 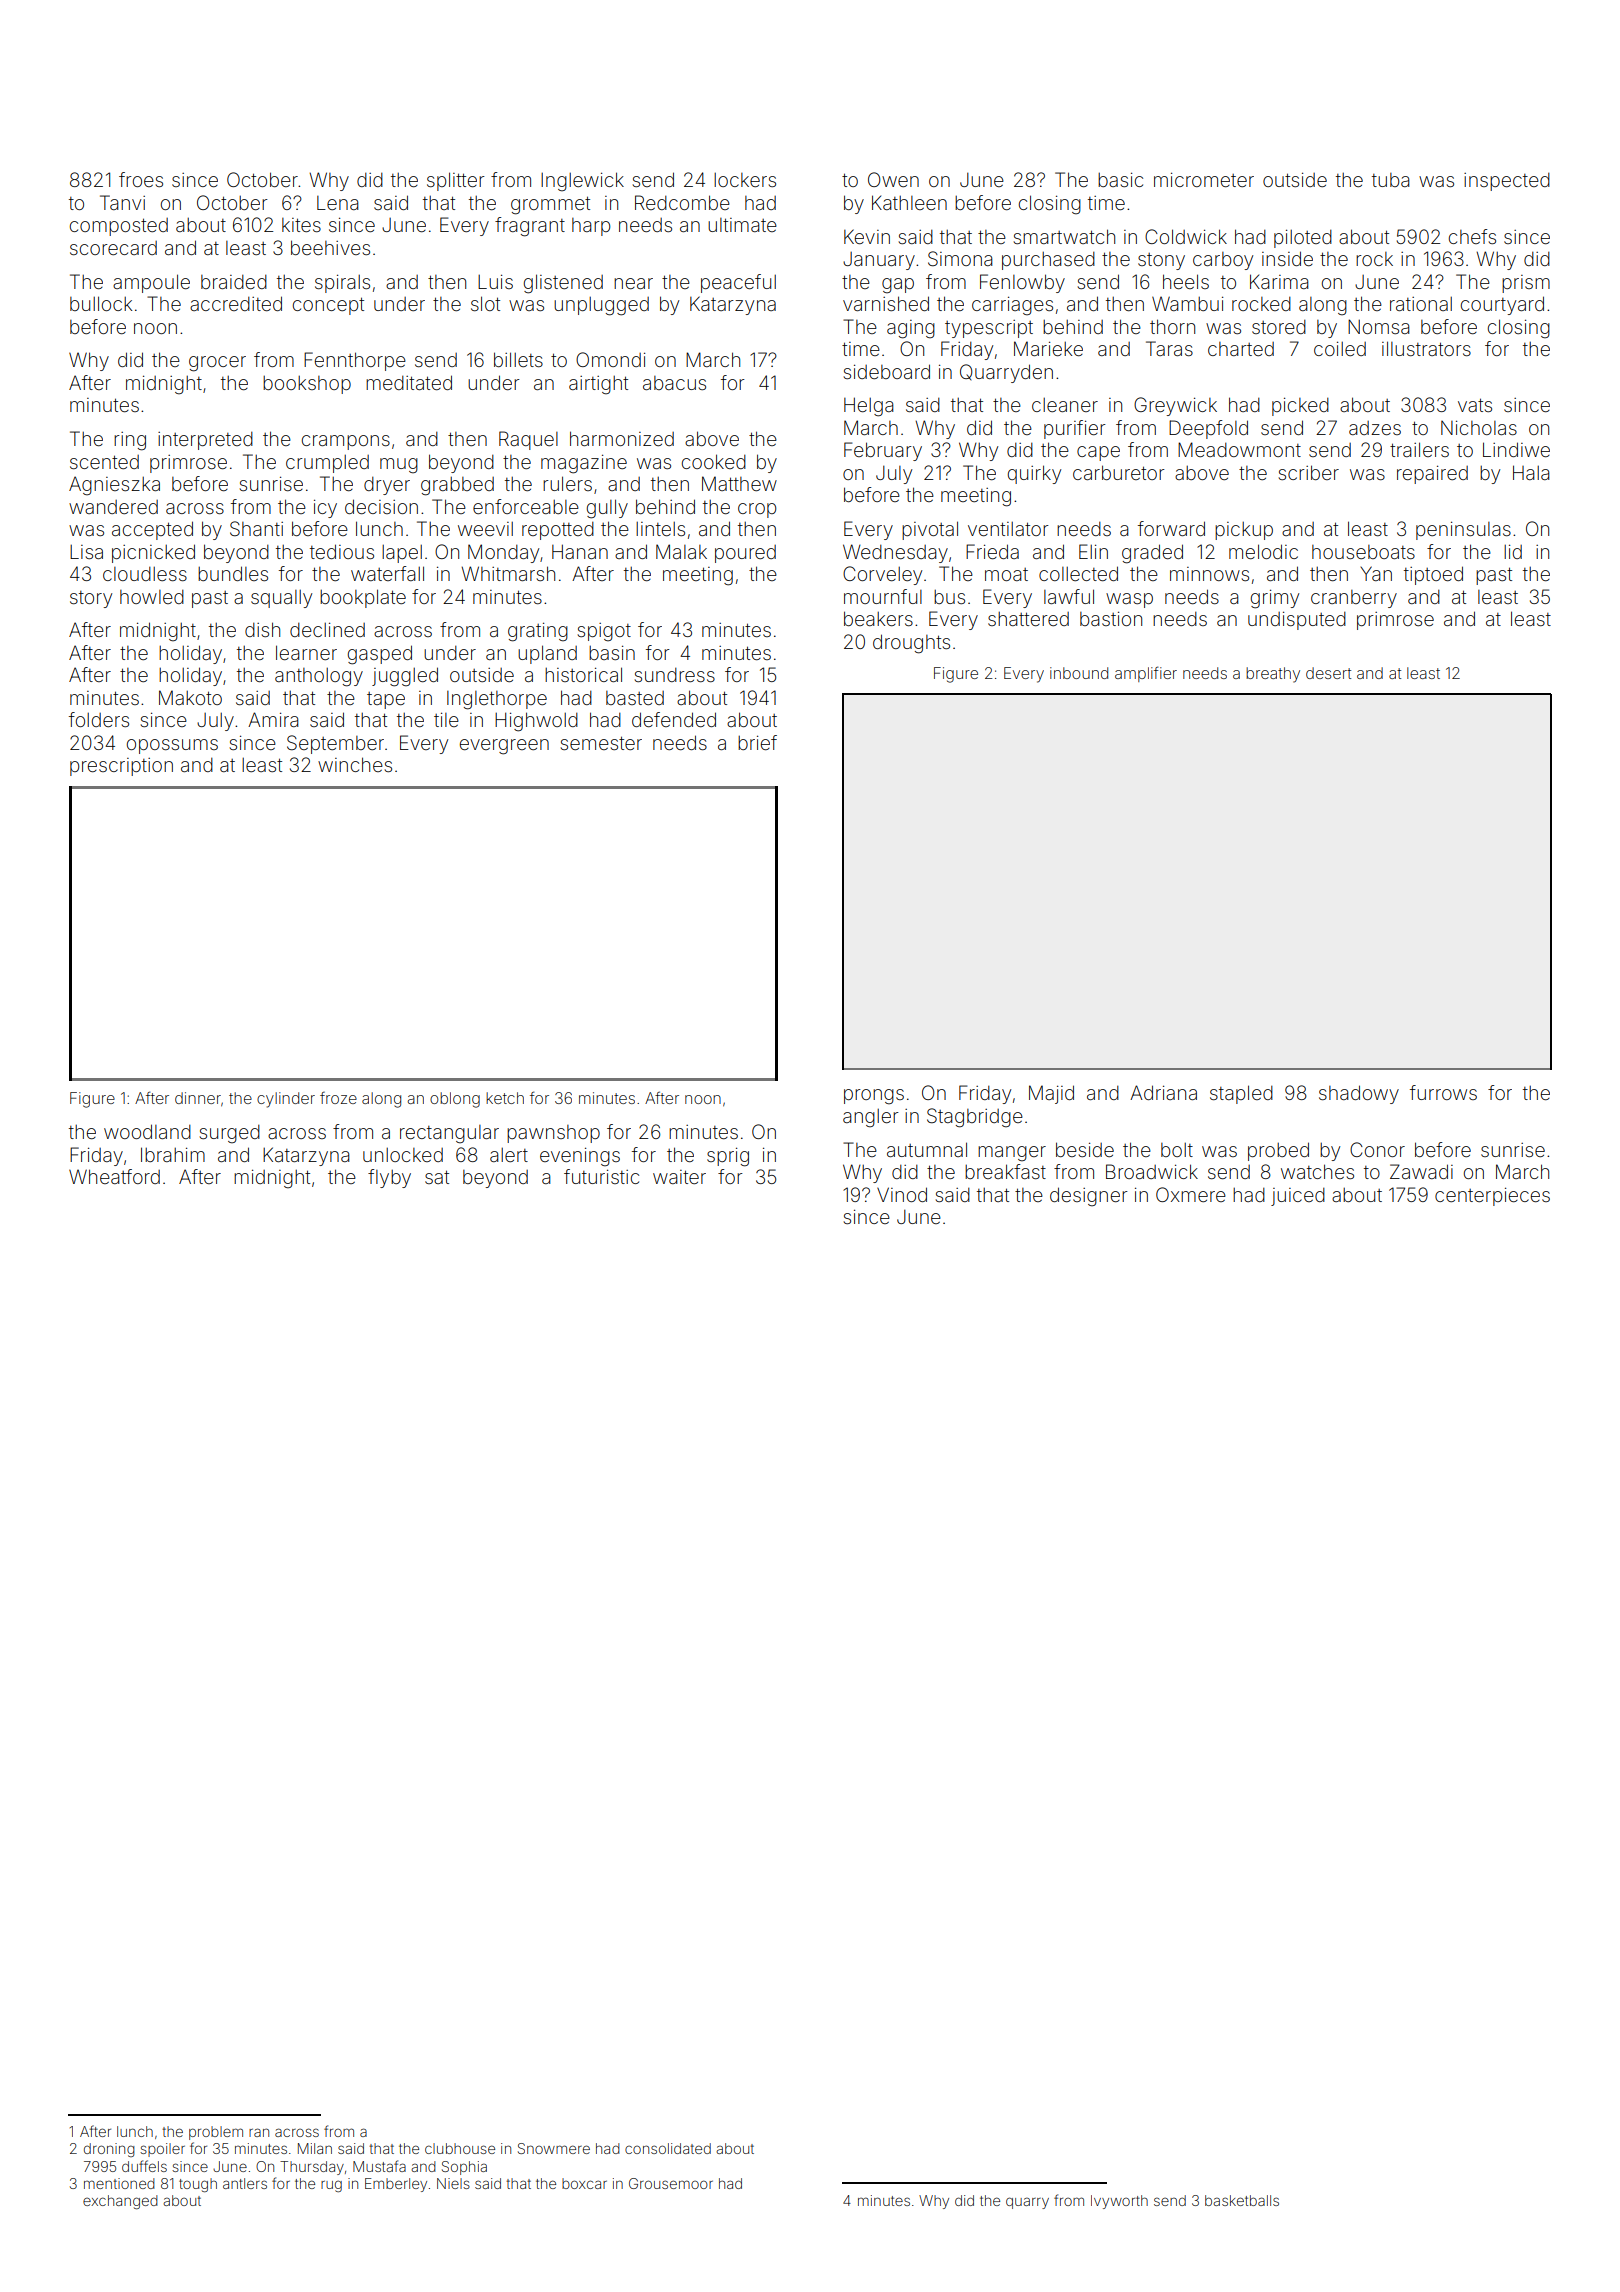 What do you see at coordinates (216, 2133) in the screenshot?
I see `problem` at bounding box center [216, 2133].
